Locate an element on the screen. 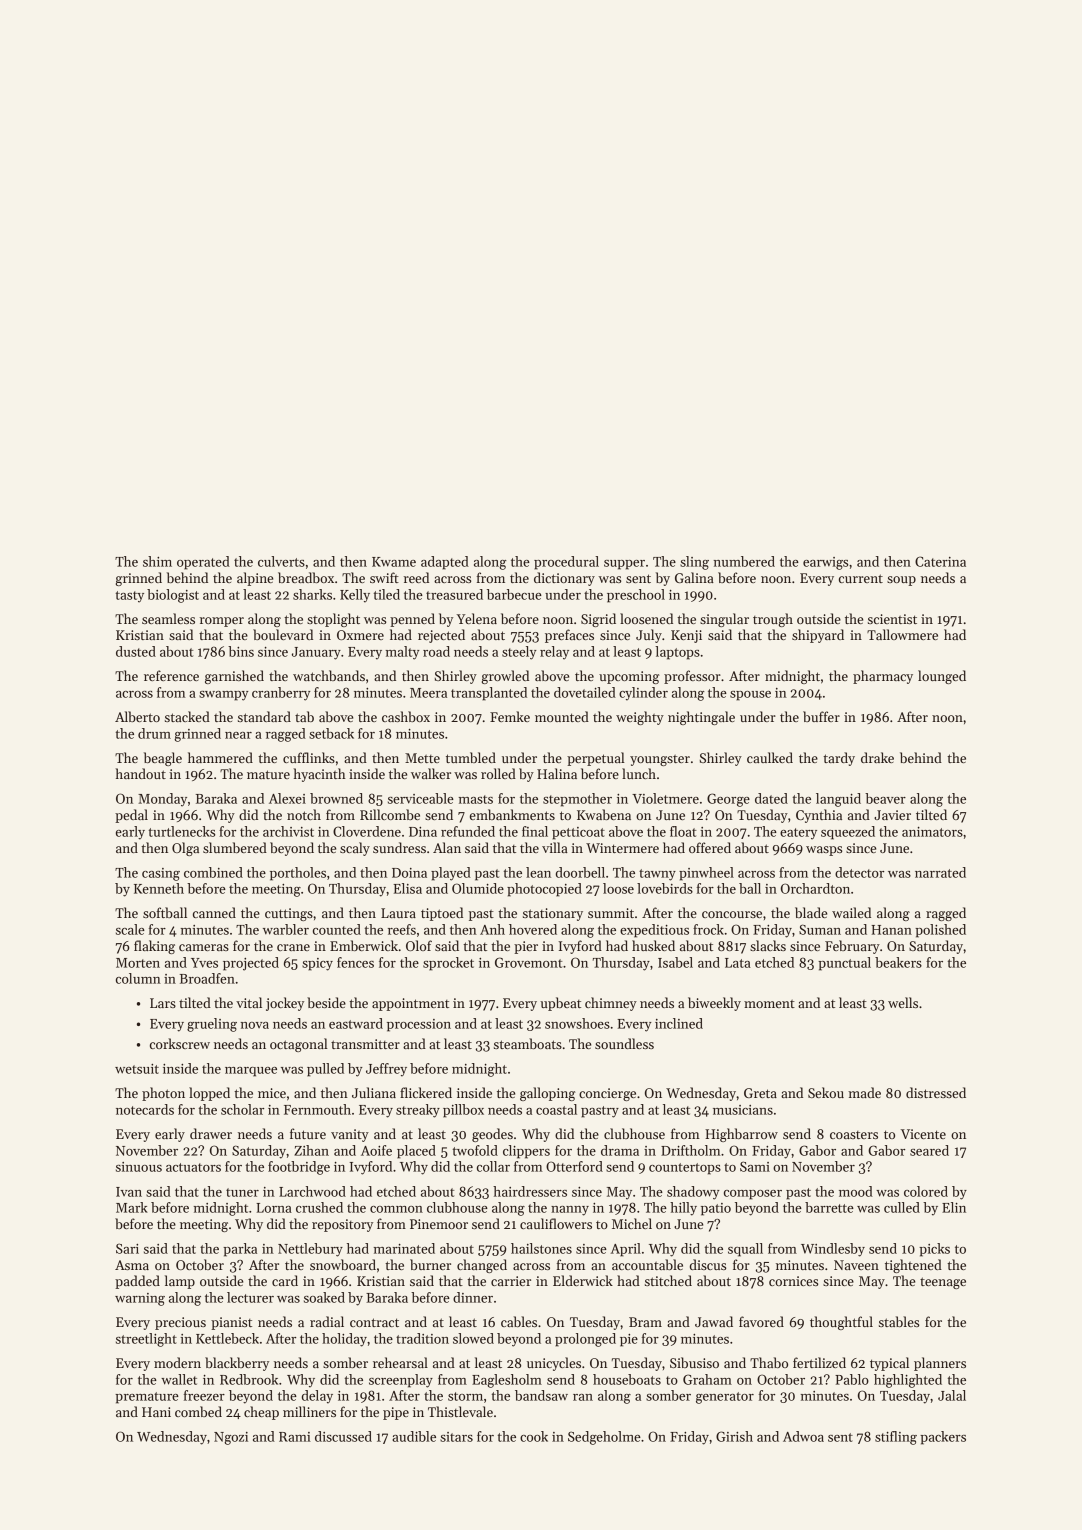  placed is located at coordinates (416, 1152).
